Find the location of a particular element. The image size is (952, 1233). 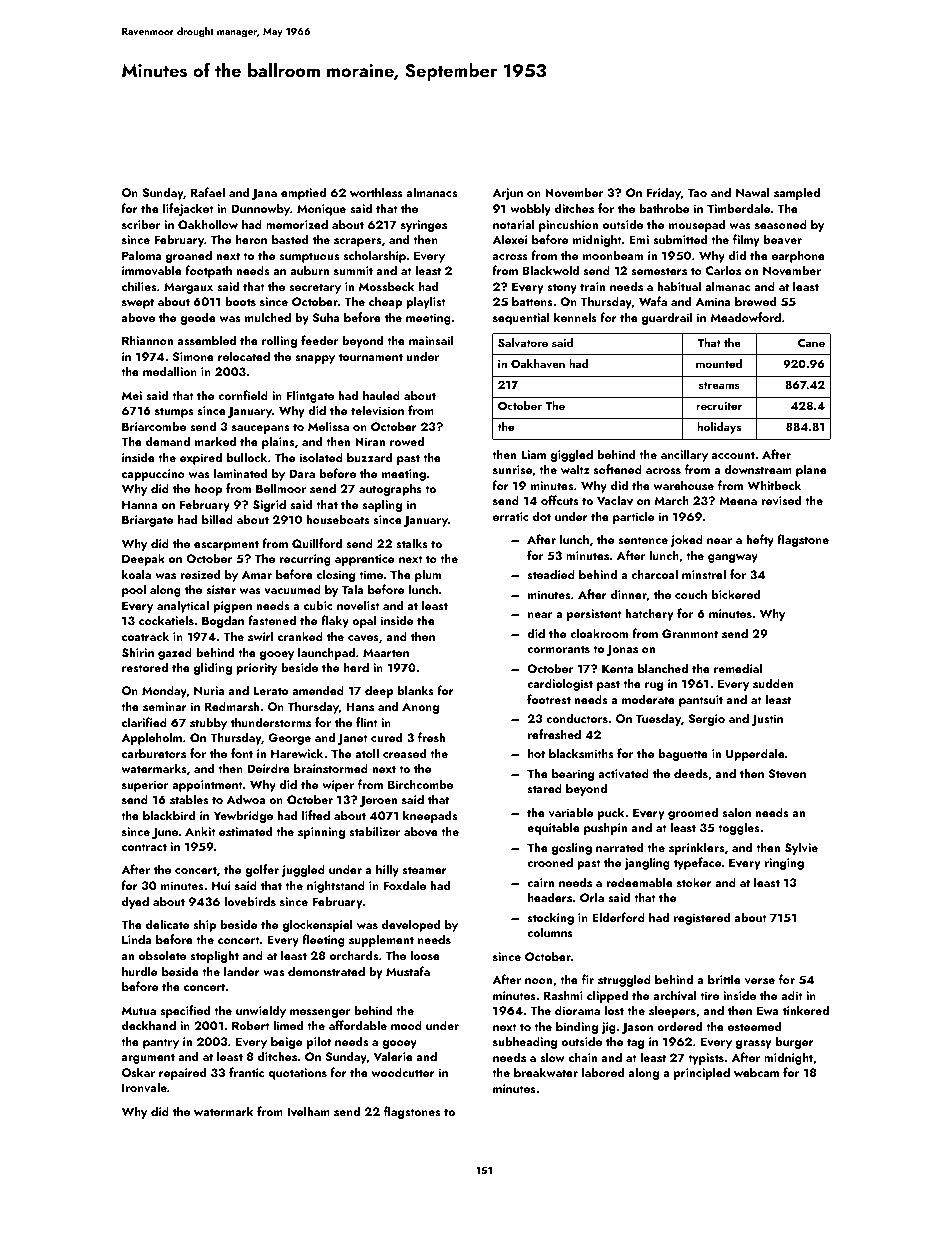

kennels is located at coordinates (575, 317).
